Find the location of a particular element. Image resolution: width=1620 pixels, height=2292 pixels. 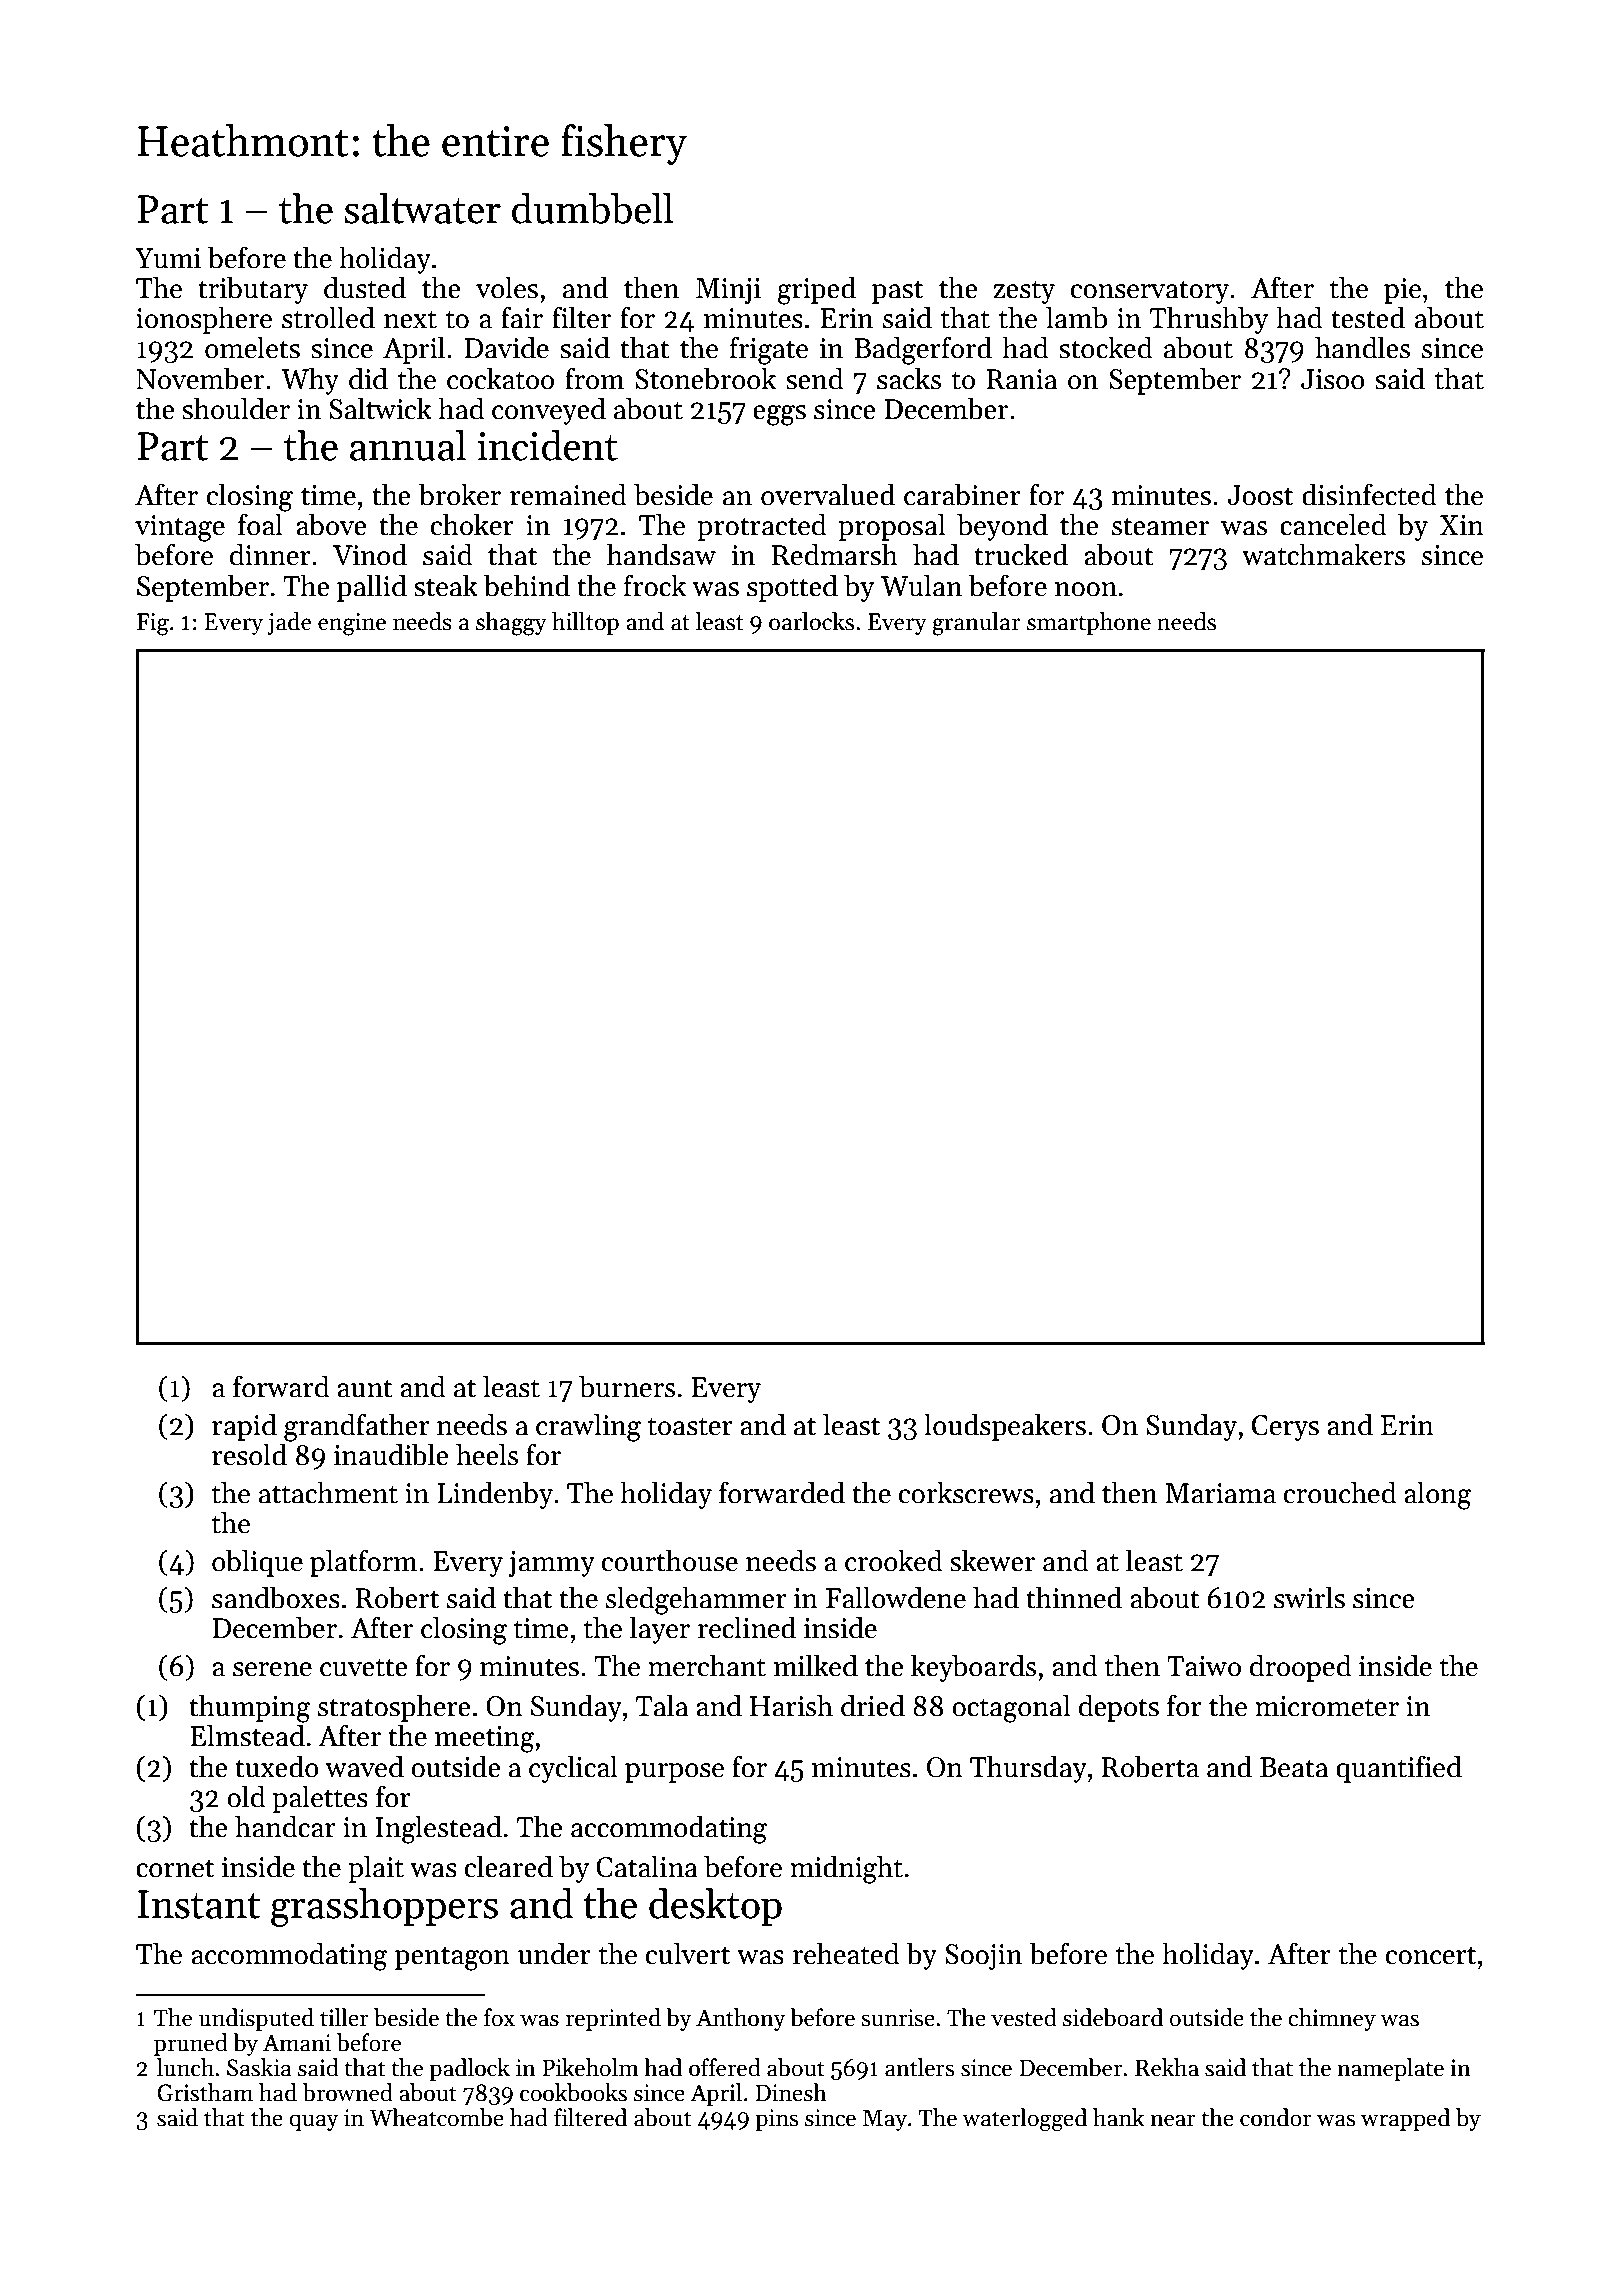

pie is located at coordinates (1402, 291).
